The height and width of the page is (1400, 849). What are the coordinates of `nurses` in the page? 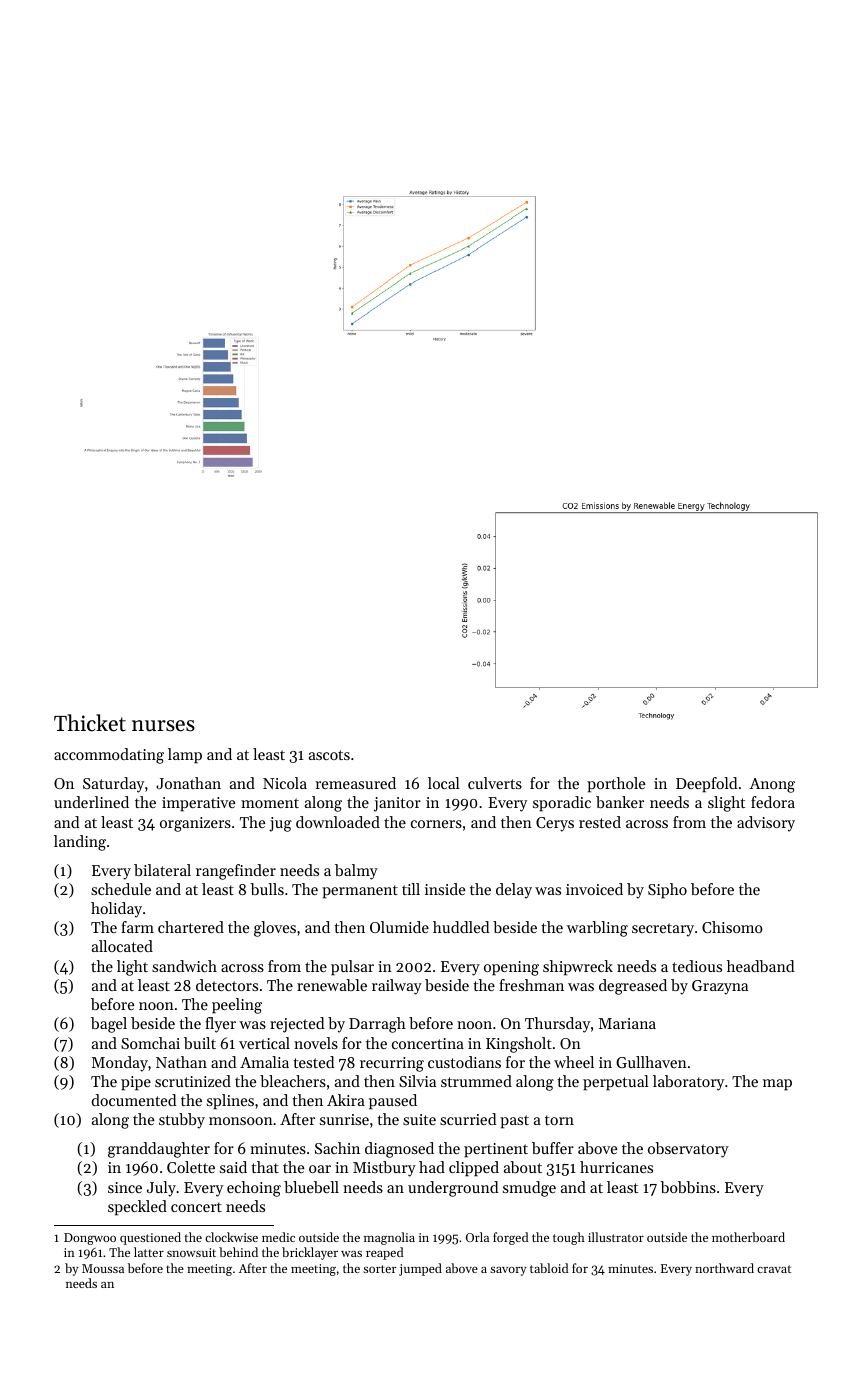 It's located at (163, 726).
